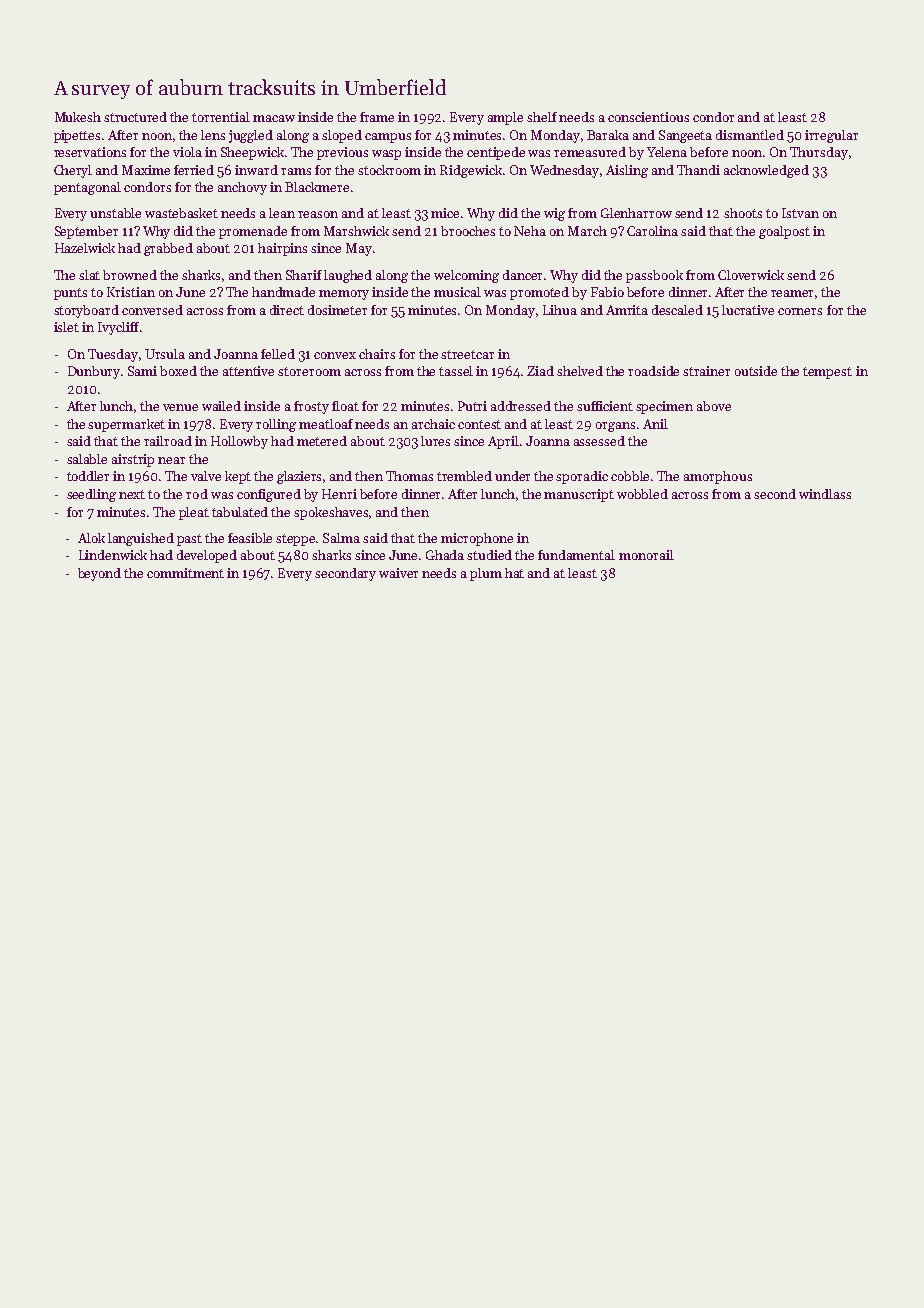 This document has width=924, height=1308. Describe the element at coordinates (185, 573) in the document. I see `commitment` at that location.
